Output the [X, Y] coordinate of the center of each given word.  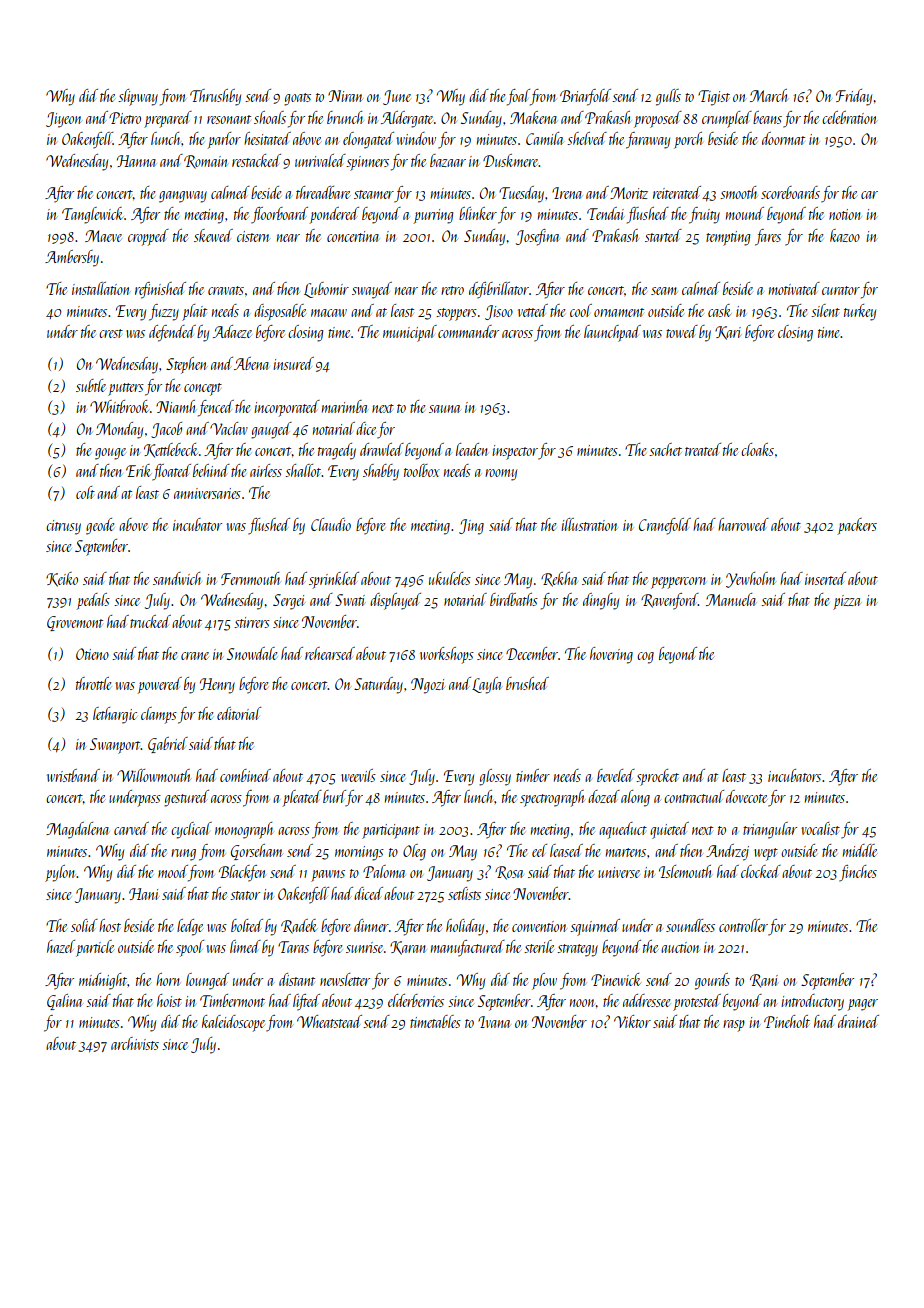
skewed [213, 235]
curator [841, 290]
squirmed [595, 927]
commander [468, 331]
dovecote [746, 796]
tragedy [337, 451]
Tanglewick [93, 215]
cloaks [757, 449]
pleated [302, 798]
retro [452, 290]
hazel [61, 946]
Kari [728, 333]
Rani [764, 981]
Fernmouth [250, 578]
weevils [358, 775]
